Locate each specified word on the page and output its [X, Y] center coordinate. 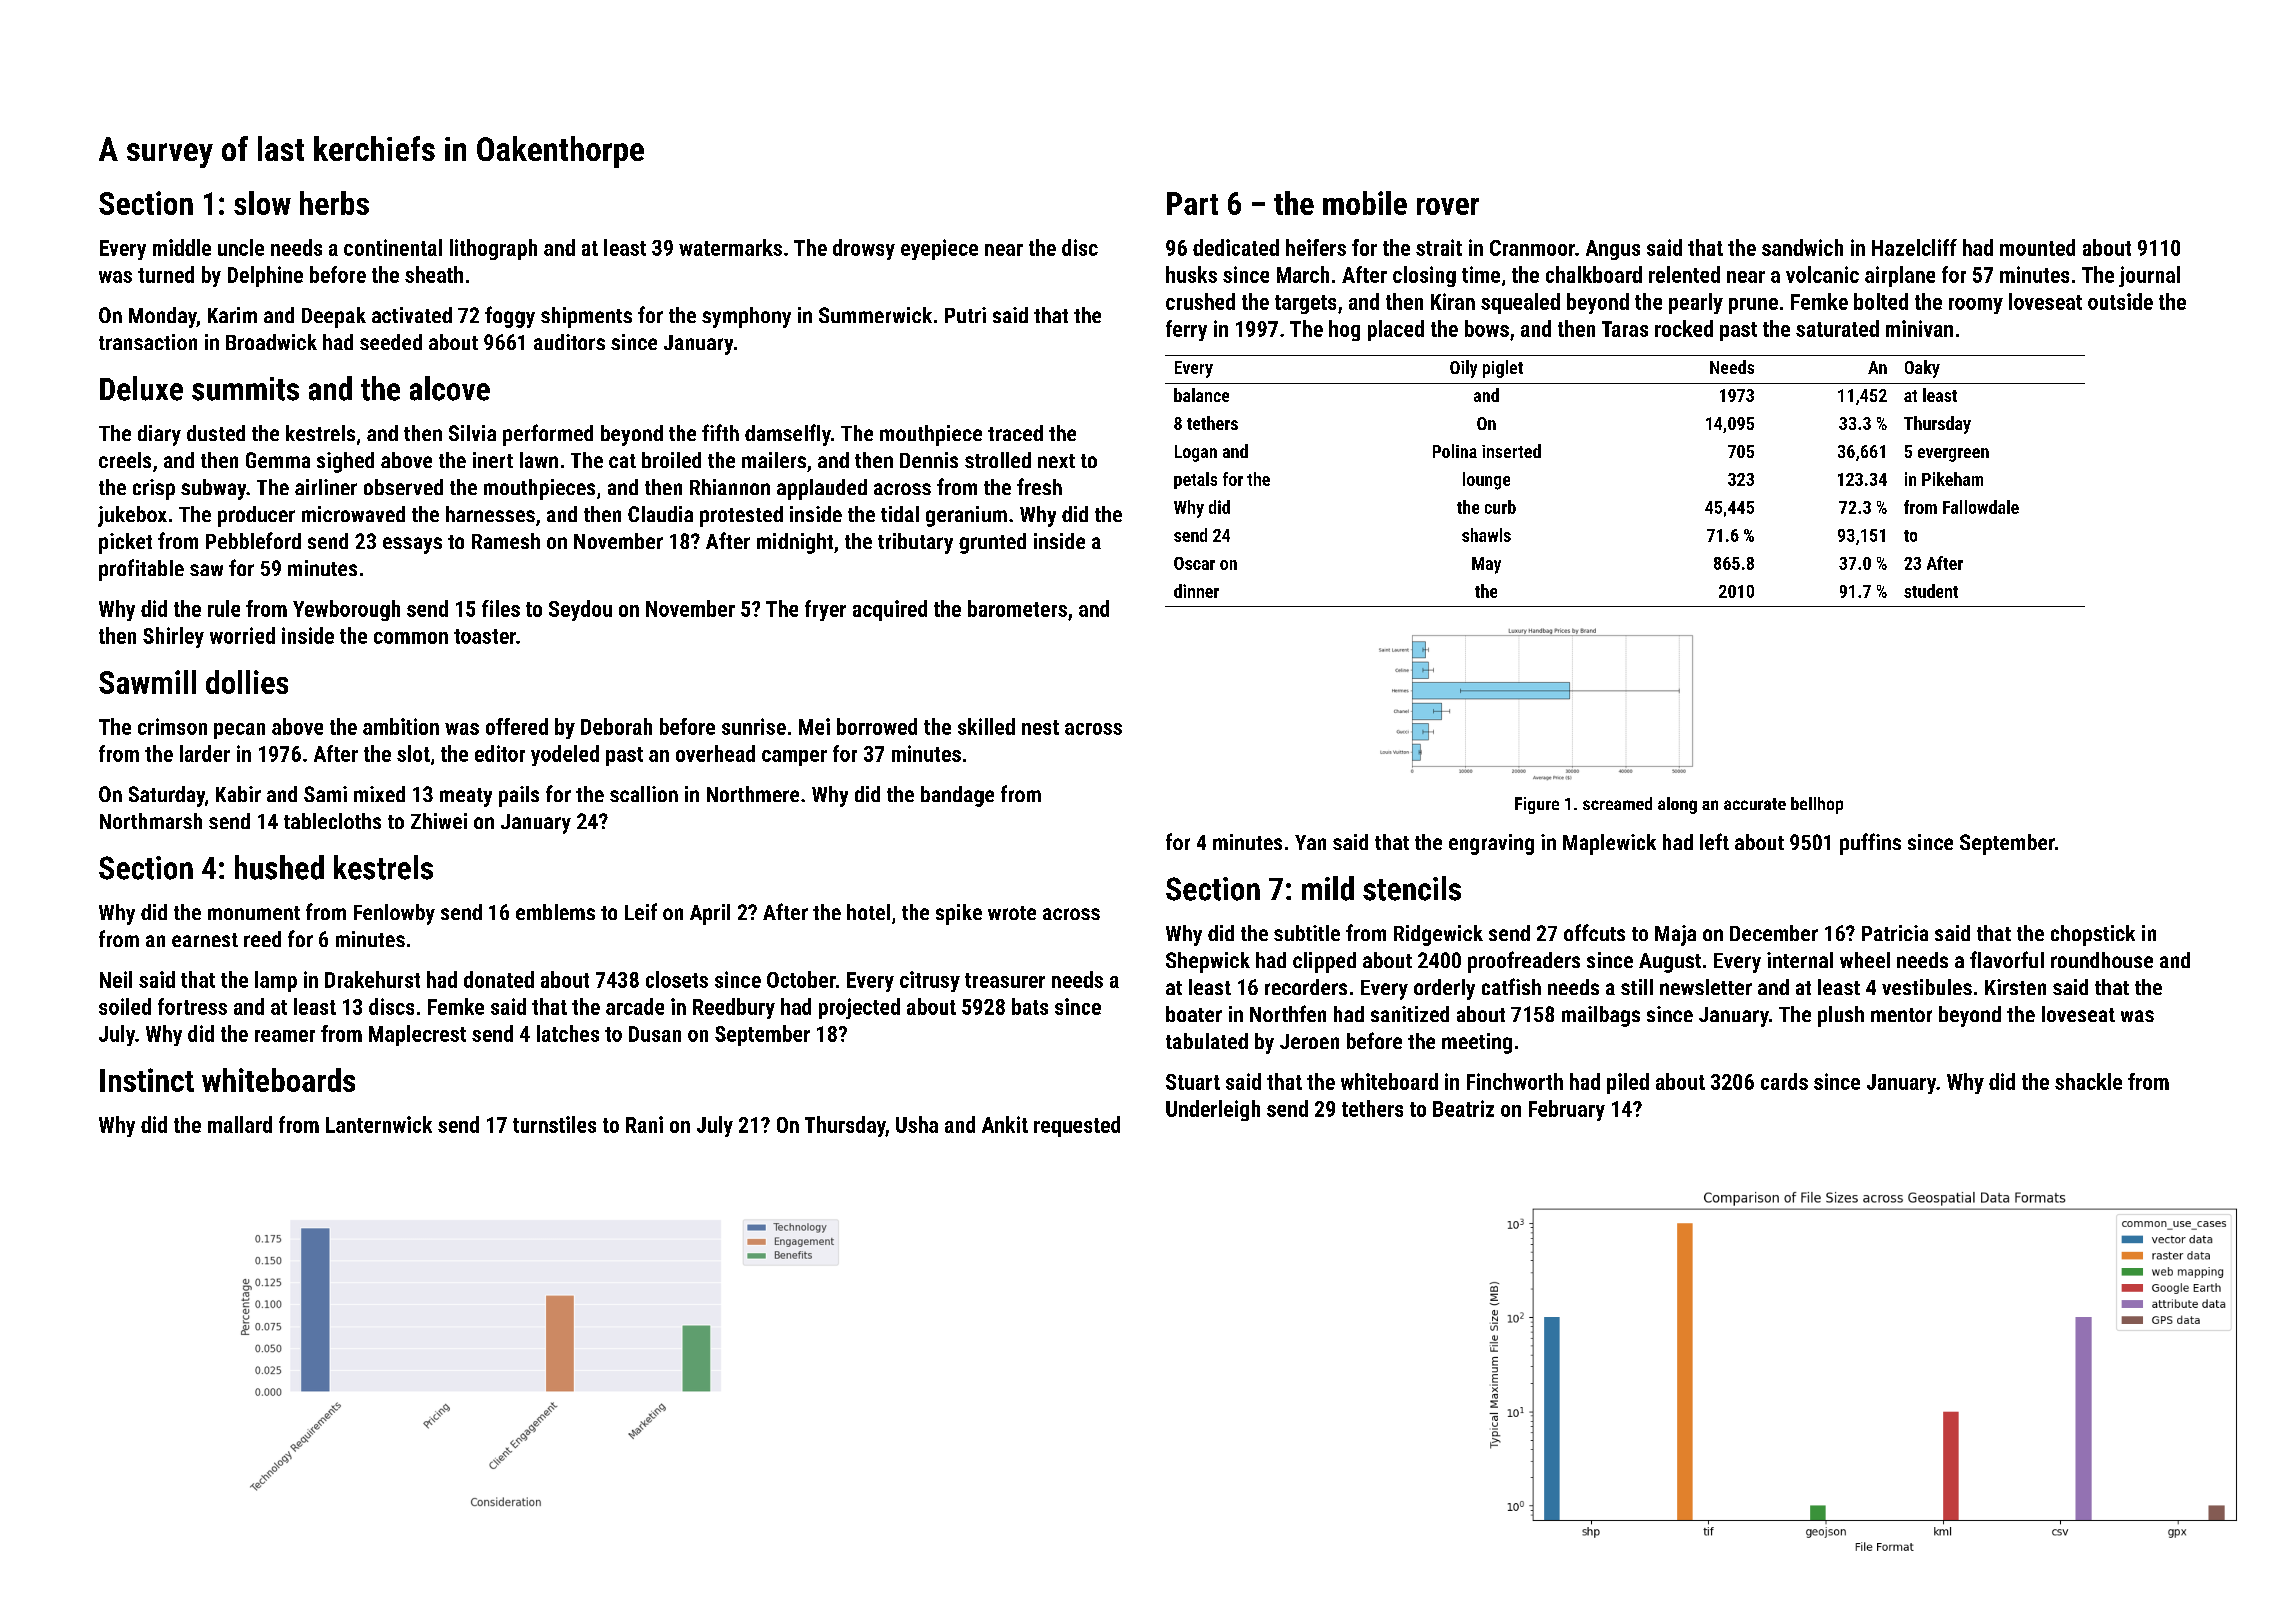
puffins [1870, 844]
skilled [986, 726]
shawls [1486, 535]
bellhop [1817, 805]
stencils [1412, 888]
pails [519, 796]
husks [1191, 274]
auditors [569, 342]
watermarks [730, 247]
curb [1500, 507]
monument [254, 913]
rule [224, 608]
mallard [240, 1124]
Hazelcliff [1914, 247]
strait [1439, 247]
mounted [2037, 247]
